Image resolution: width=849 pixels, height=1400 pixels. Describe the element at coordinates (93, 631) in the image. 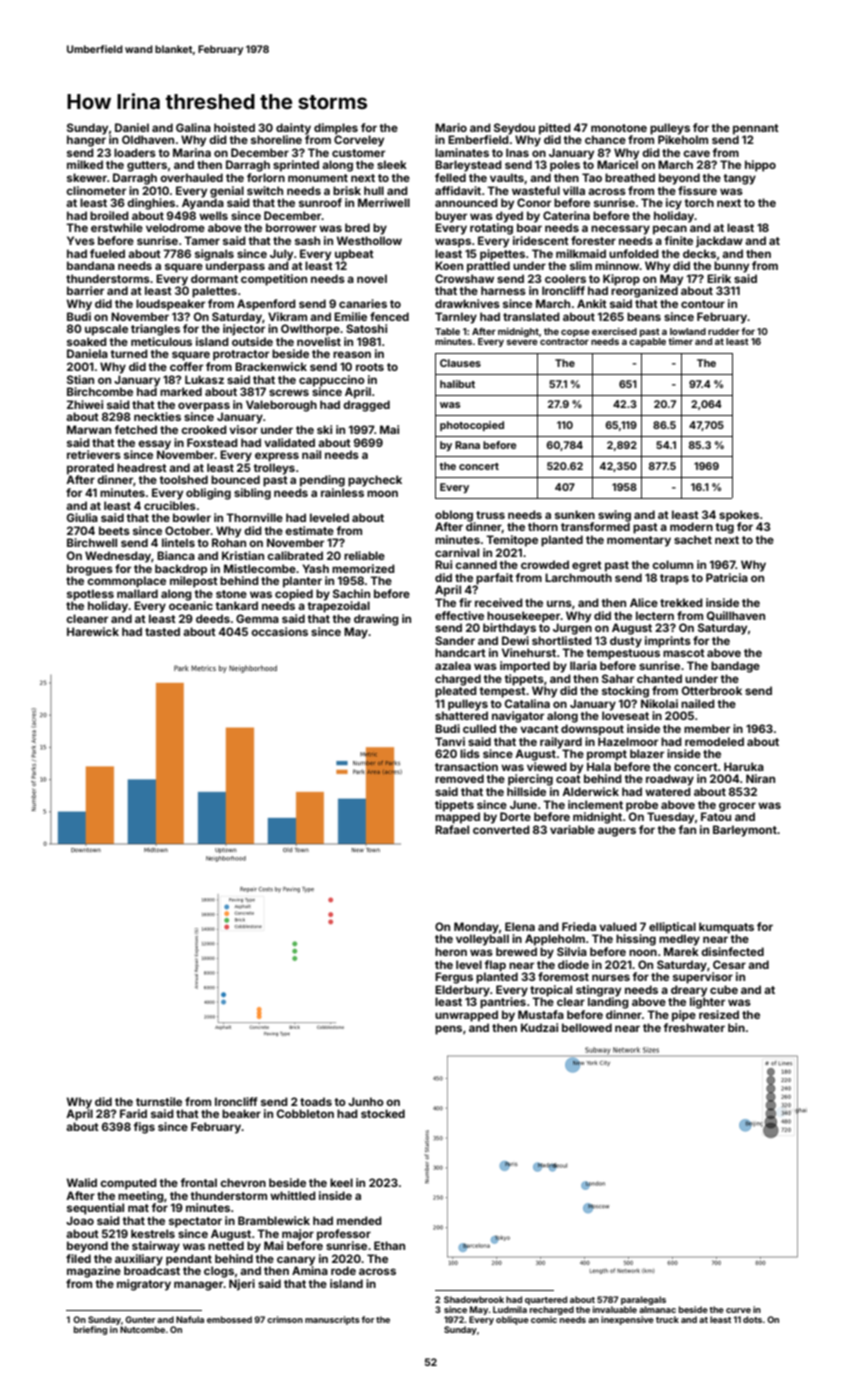

I see `Harewick` at that location.
